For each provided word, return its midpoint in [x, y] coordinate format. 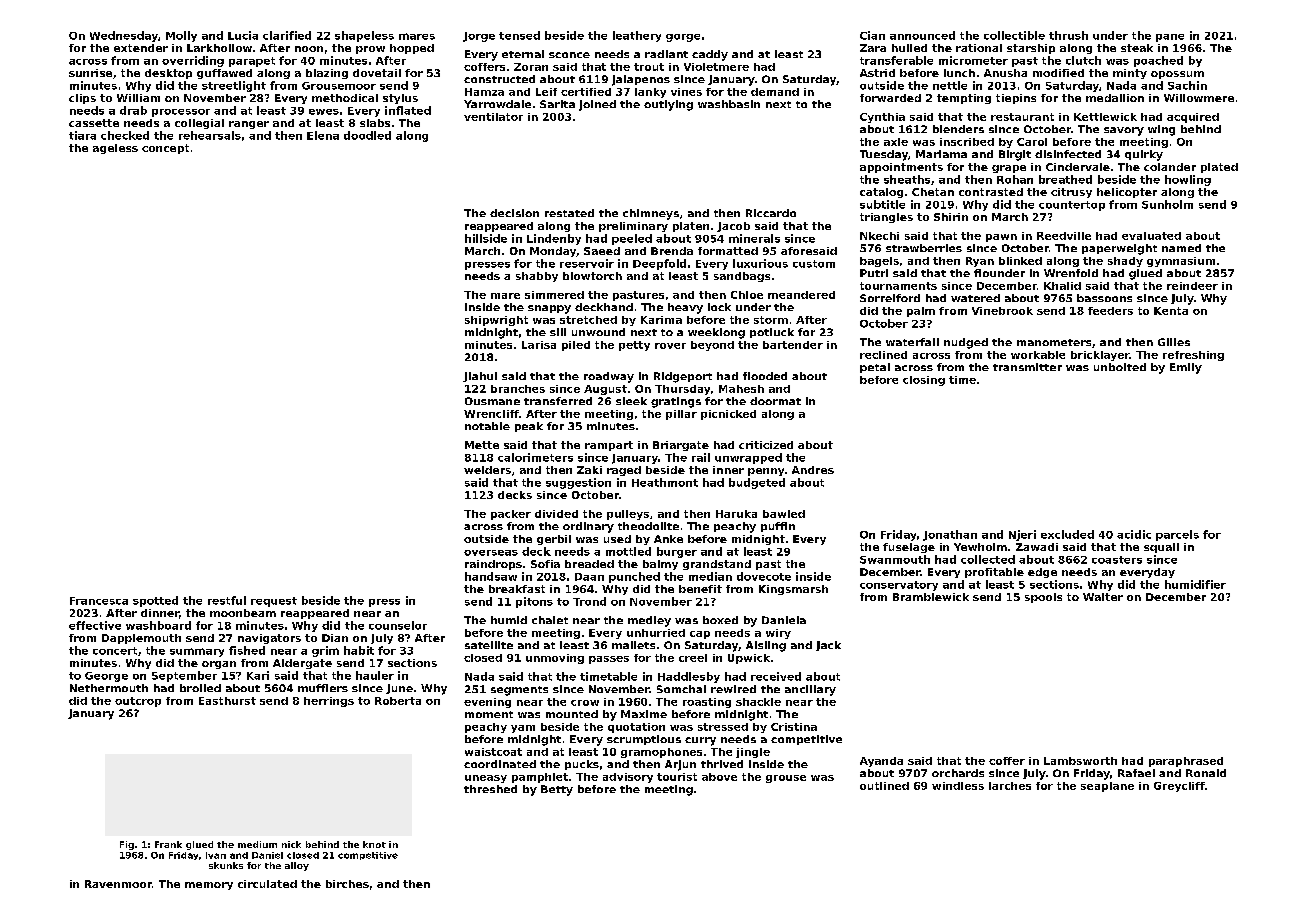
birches [347, 884]
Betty [557, 790]
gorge [683, 38]
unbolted [1120, 367]
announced [922, 35]
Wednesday [124, 36]
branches [518, 389]
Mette [482, 445]
